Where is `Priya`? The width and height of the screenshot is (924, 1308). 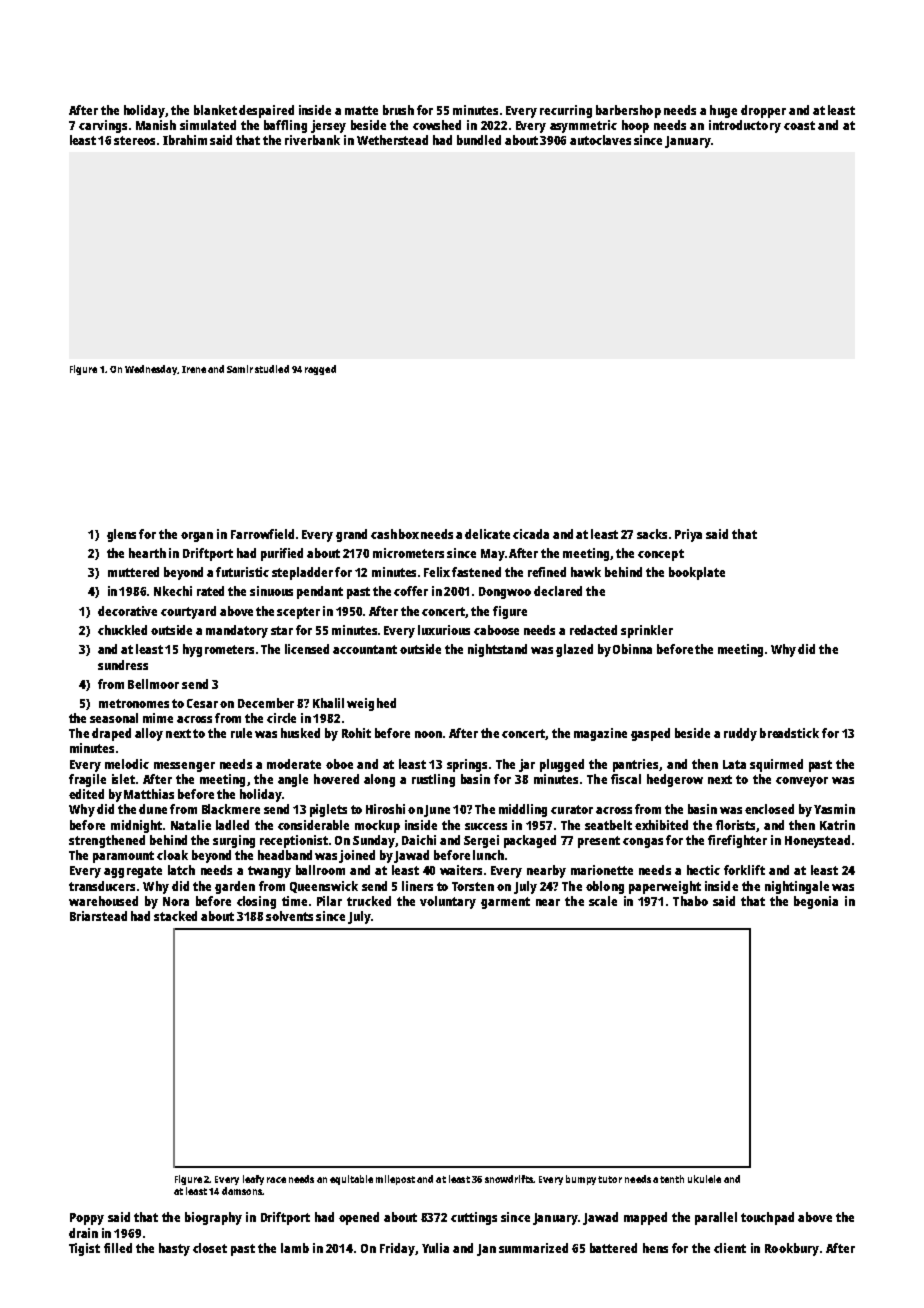
Priya is located at coordinates (688, 535).
